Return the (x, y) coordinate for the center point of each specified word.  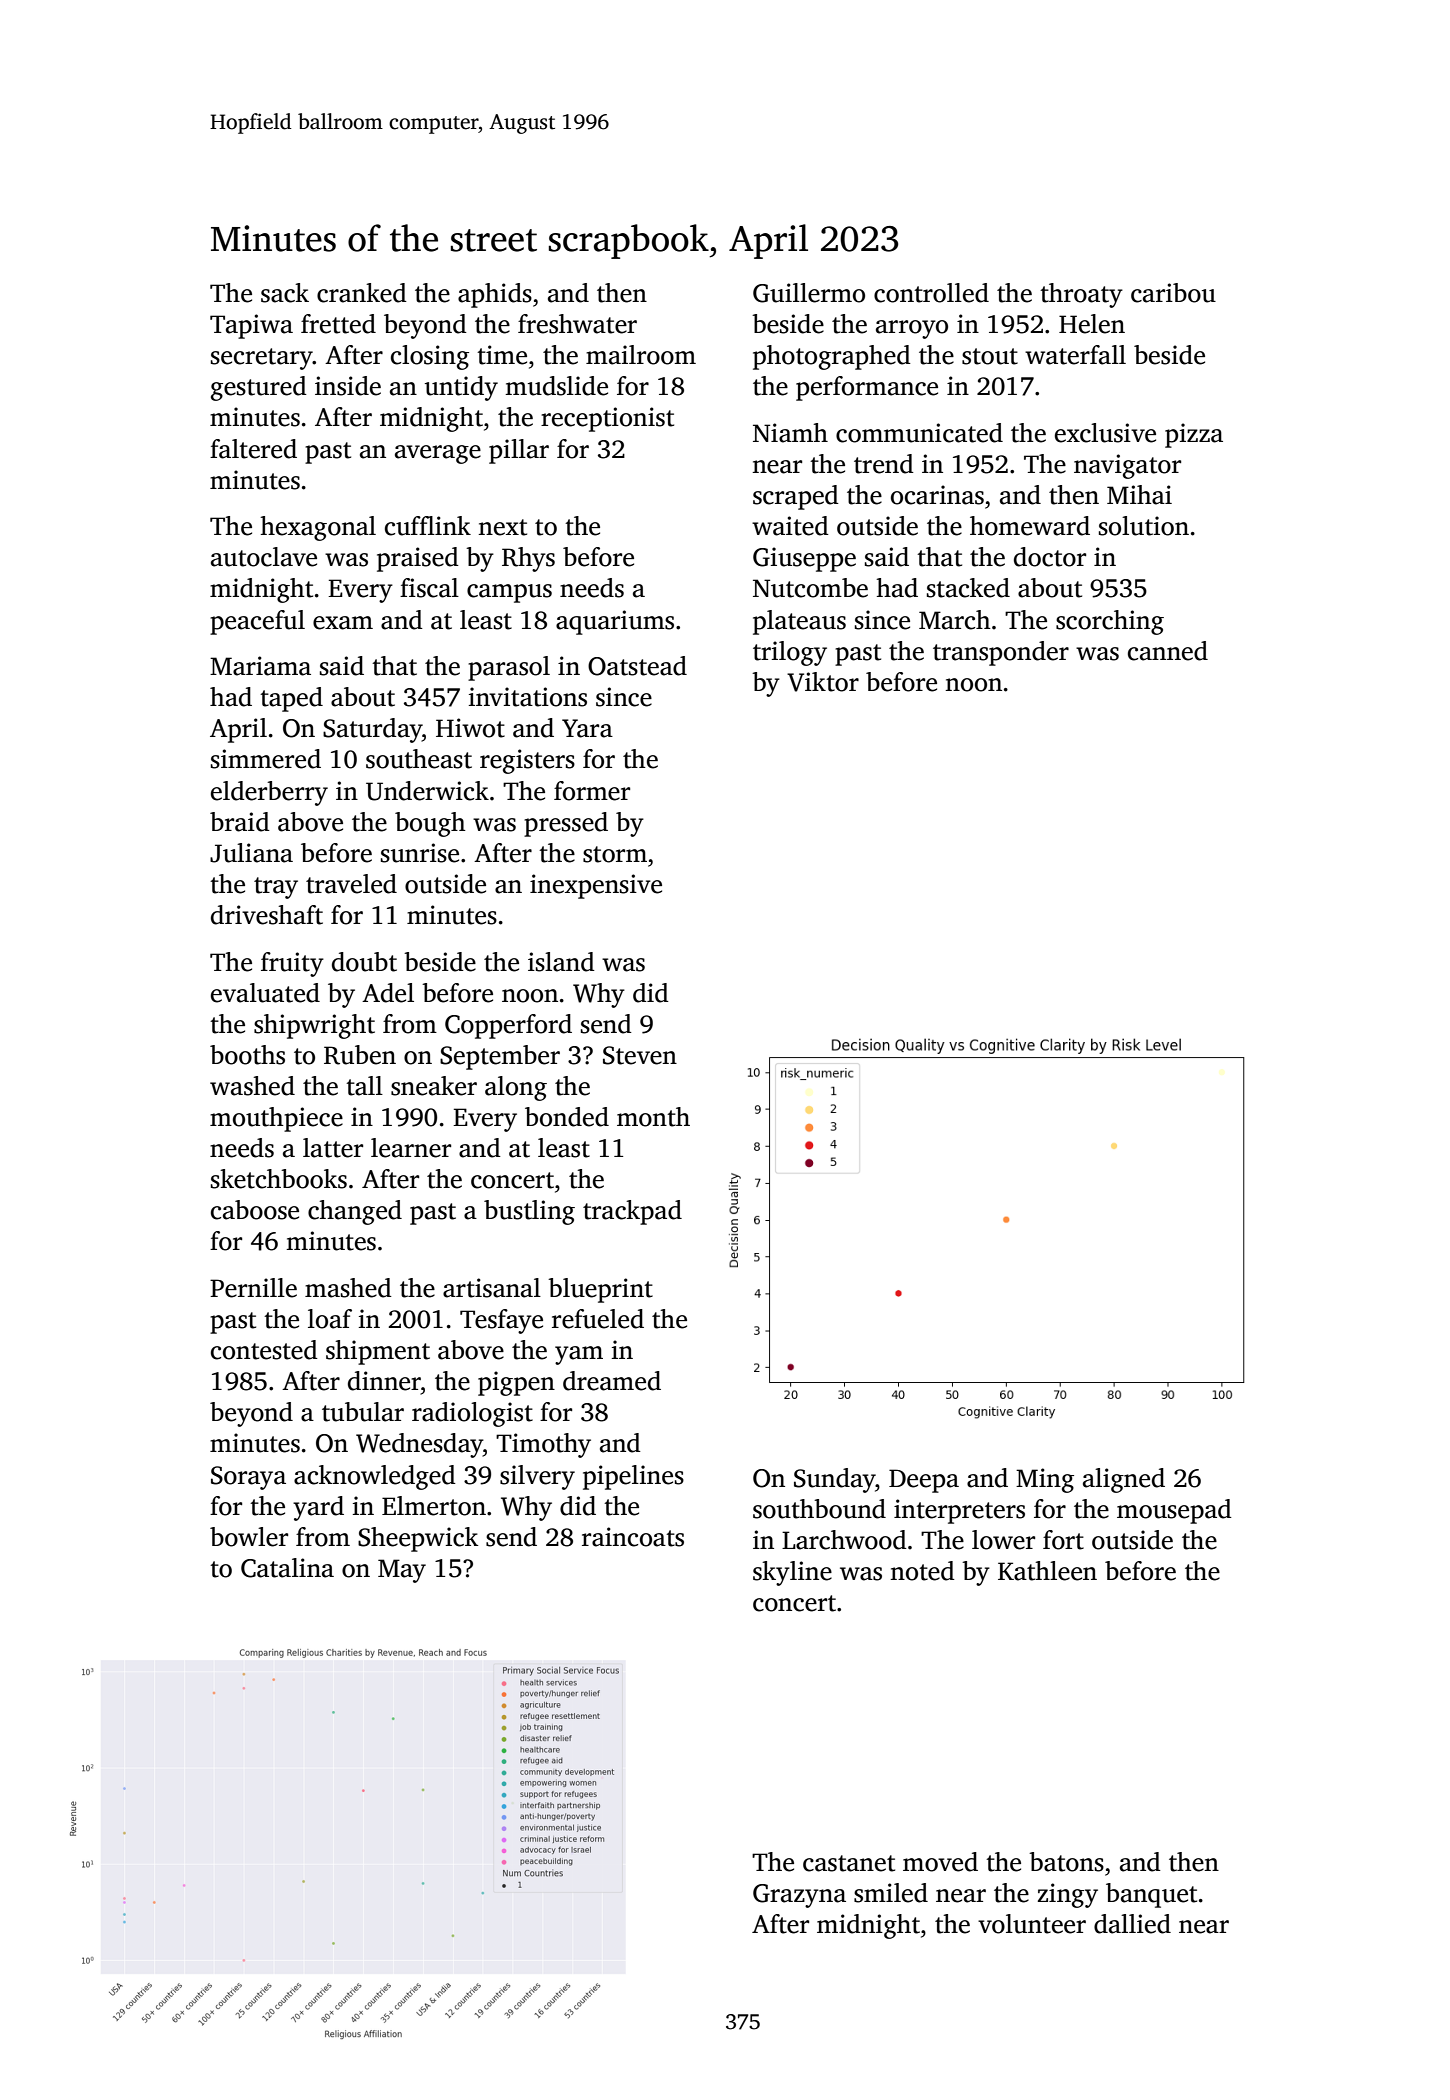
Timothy (543, 1445)
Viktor (823, 682)
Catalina (287, 1568)
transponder (1001, 653)
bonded (567, 1117)
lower (1003, 1540)
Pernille (253, 1288)
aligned (1124, 1480)
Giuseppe (804, 559)
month (653, 1117)
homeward (1030, 526)
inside (348, 386)
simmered (266, 759)
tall (364, 1086)
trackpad (632, 1212)
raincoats (633, 1537)
